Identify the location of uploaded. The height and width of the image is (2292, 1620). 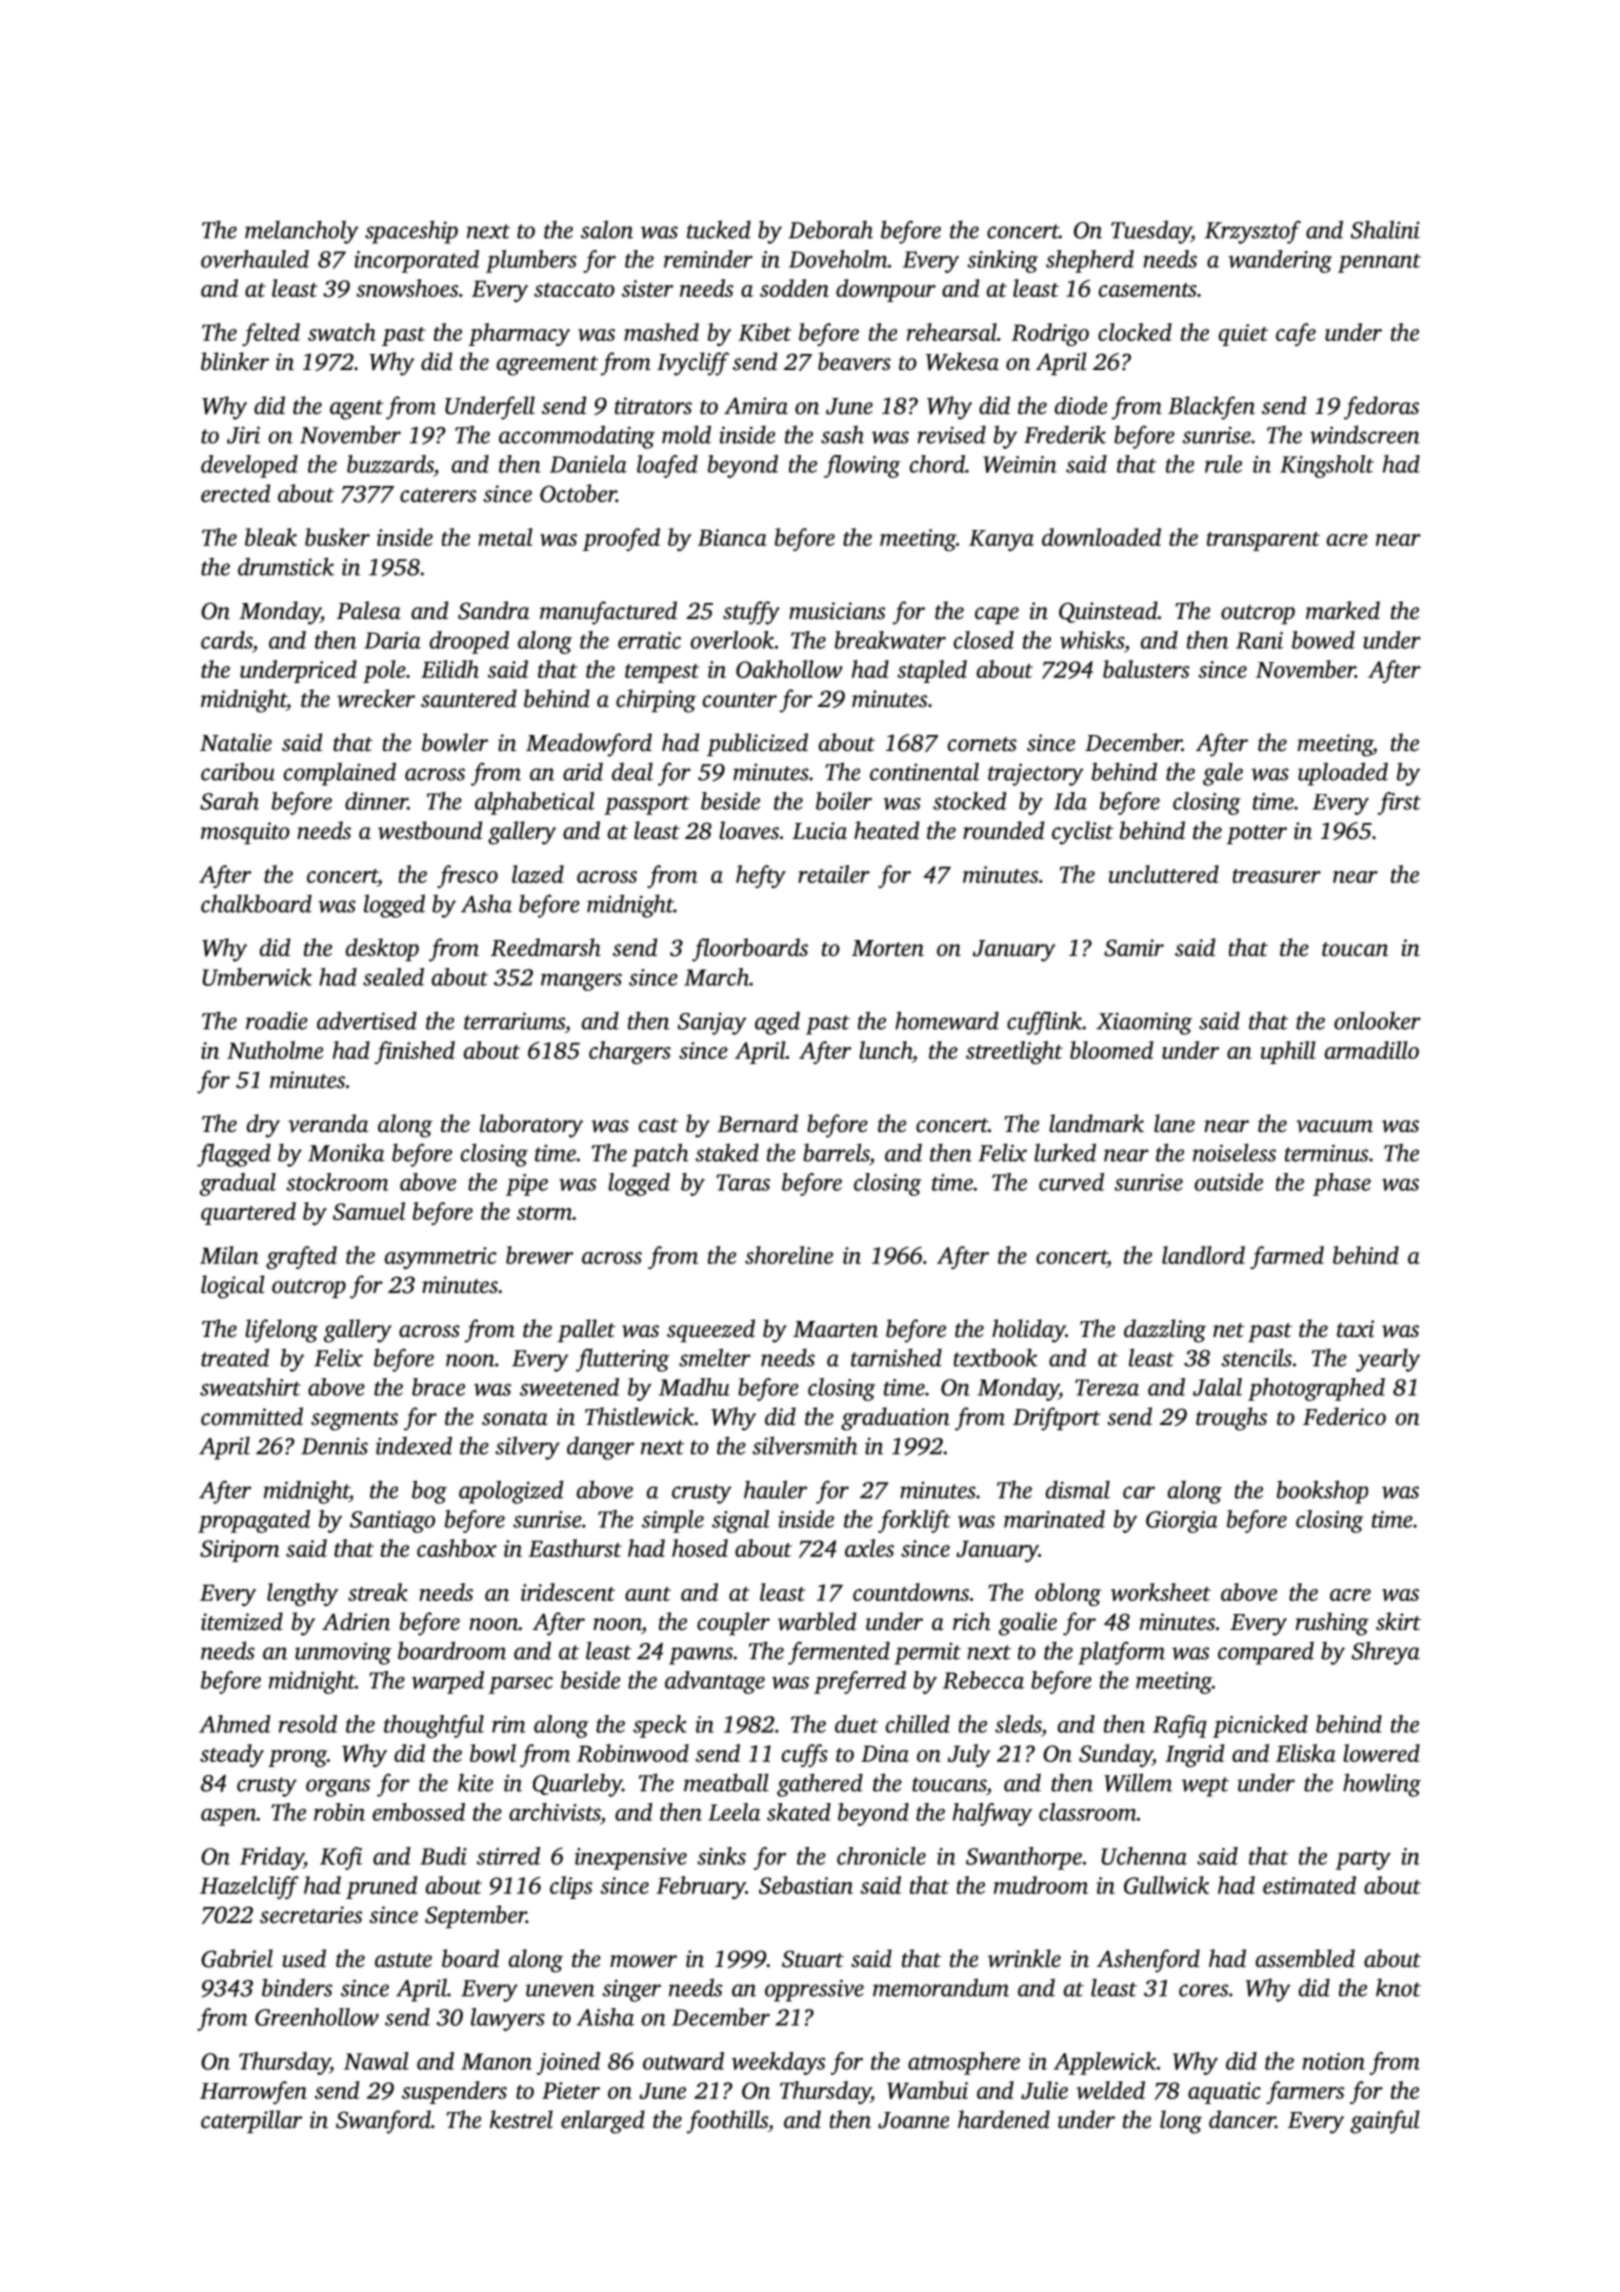
(1343, 774).
